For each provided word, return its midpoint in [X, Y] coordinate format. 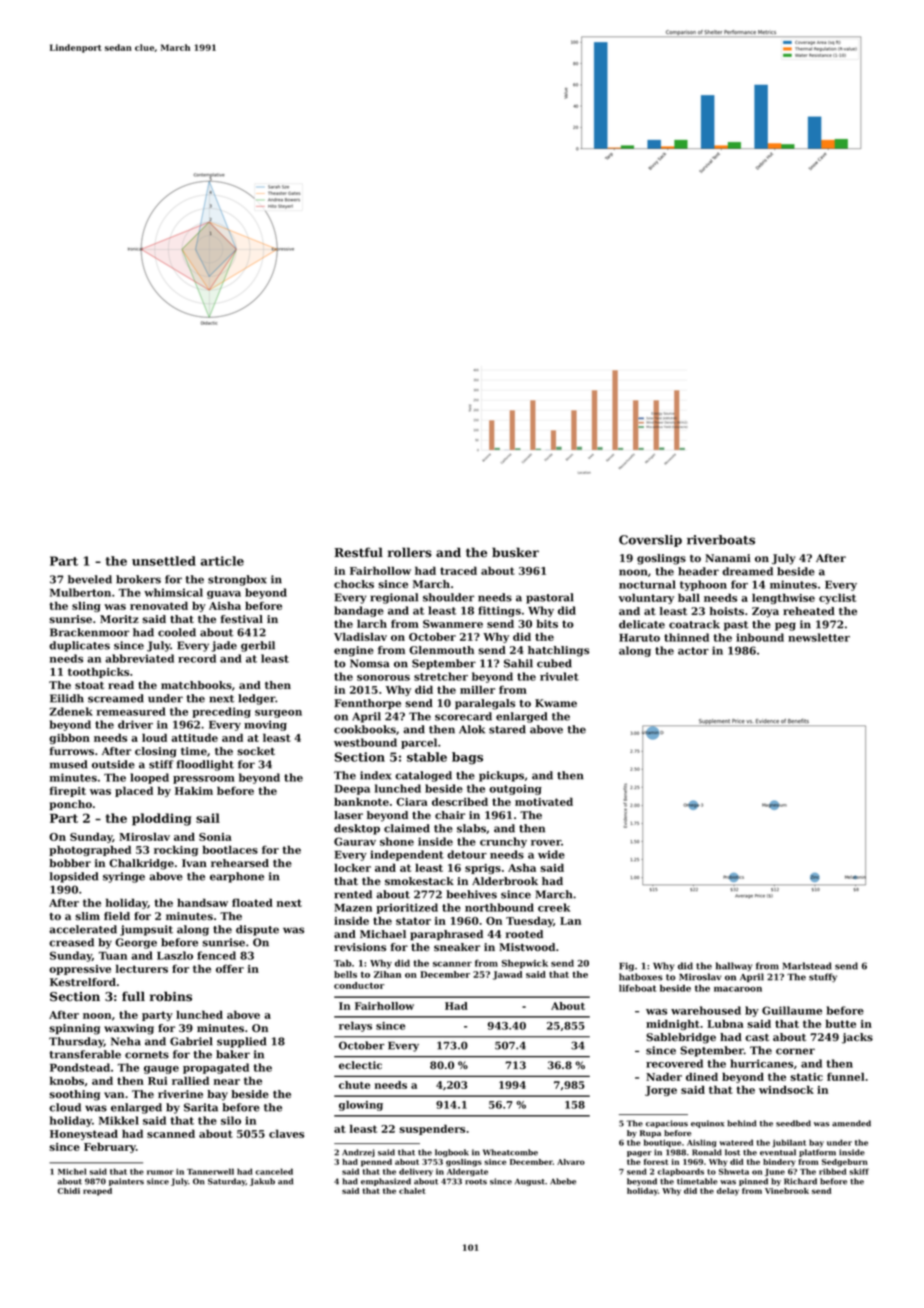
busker [515, 552]
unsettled [164, 561]
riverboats [721, 540]
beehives [471, 894]
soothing [74, 1095]
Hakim [194, 790]
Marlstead [807, 966]
